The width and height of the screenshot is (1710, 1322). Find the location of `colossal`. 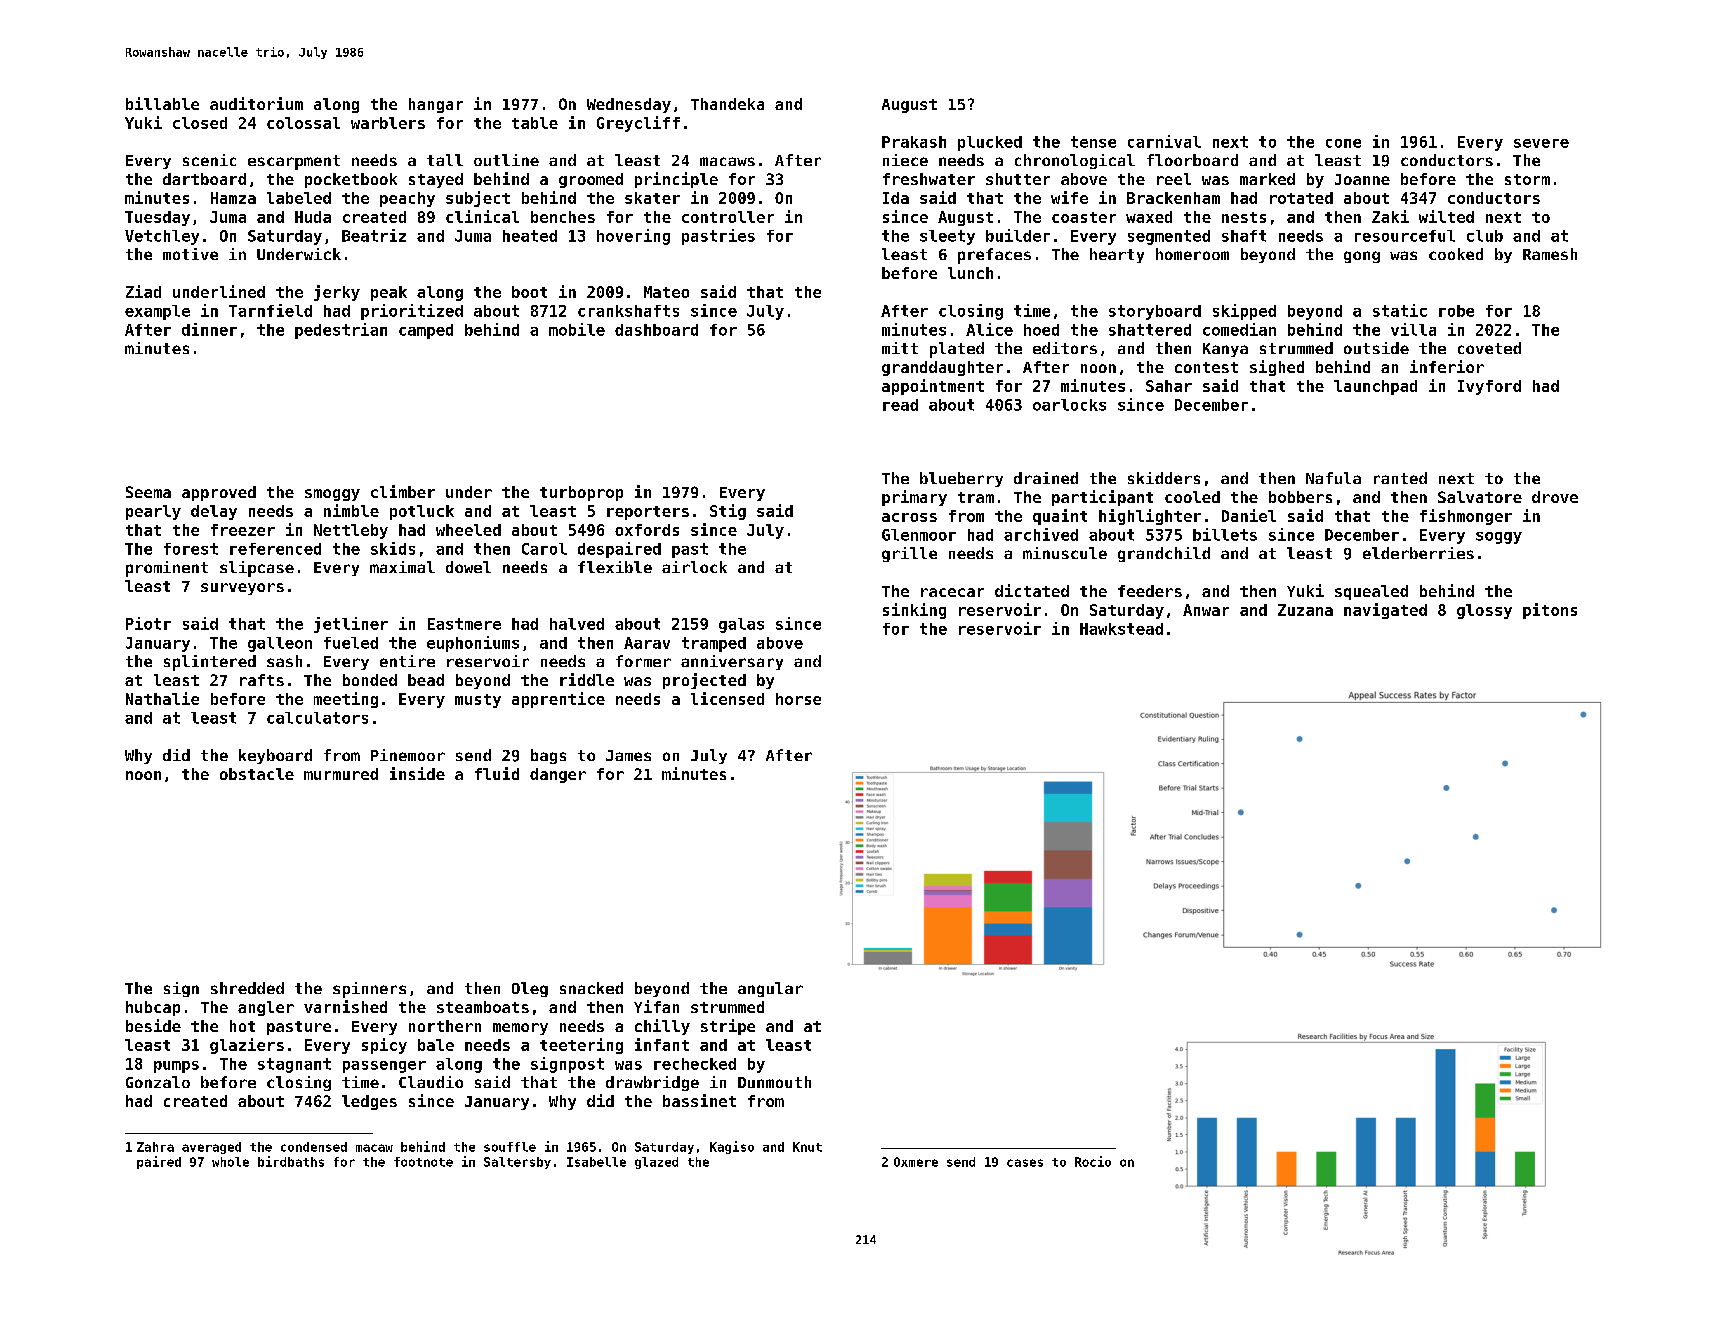

colossal is located at coordinates (303, 123).
